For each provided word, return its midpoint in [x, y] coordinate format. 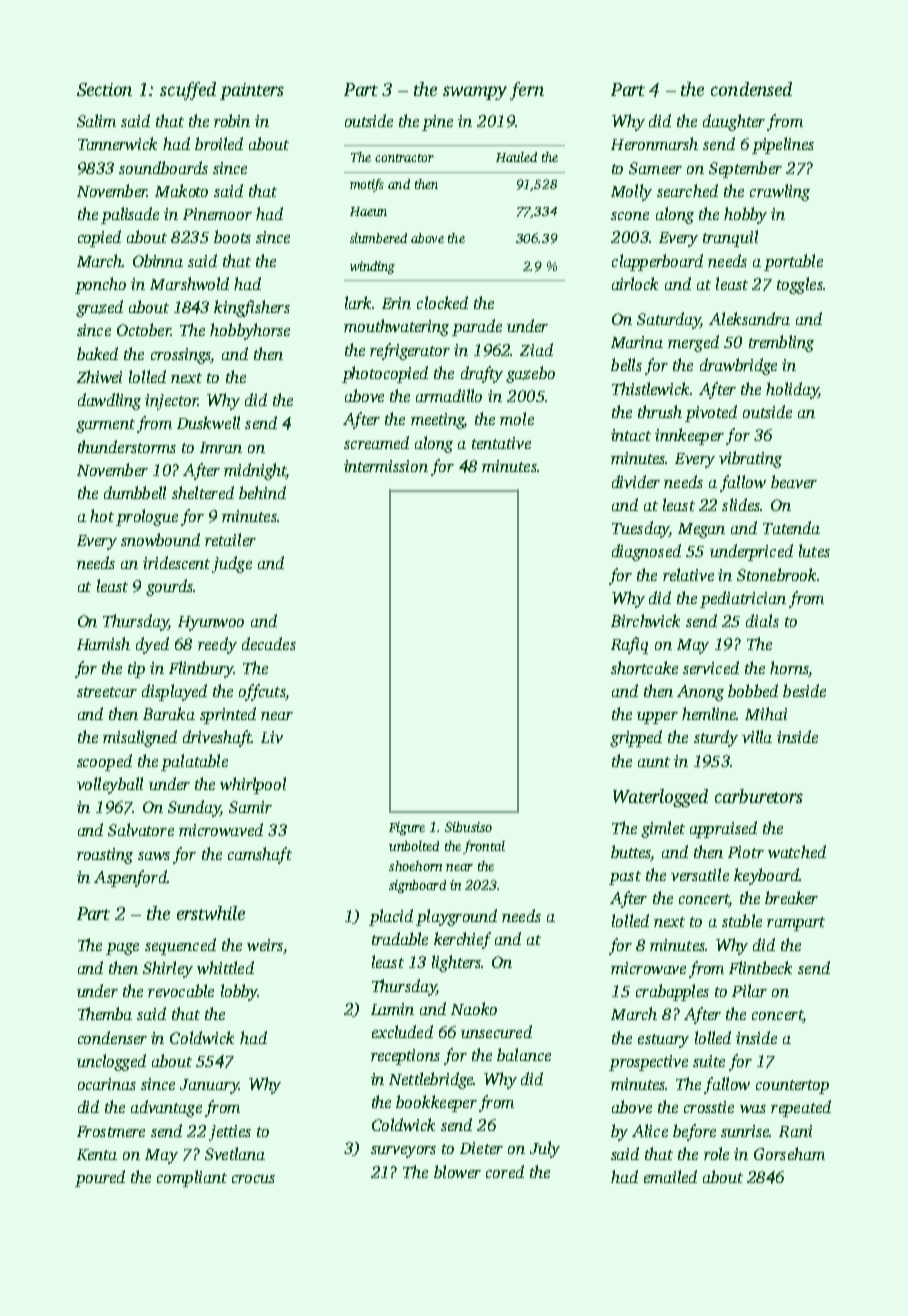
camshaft [260, 855]
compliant [192, 1178]
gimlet [663, 829]
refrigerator [410, 351]
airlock [635, 283]
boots [232, 236]
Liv [272, 737]
